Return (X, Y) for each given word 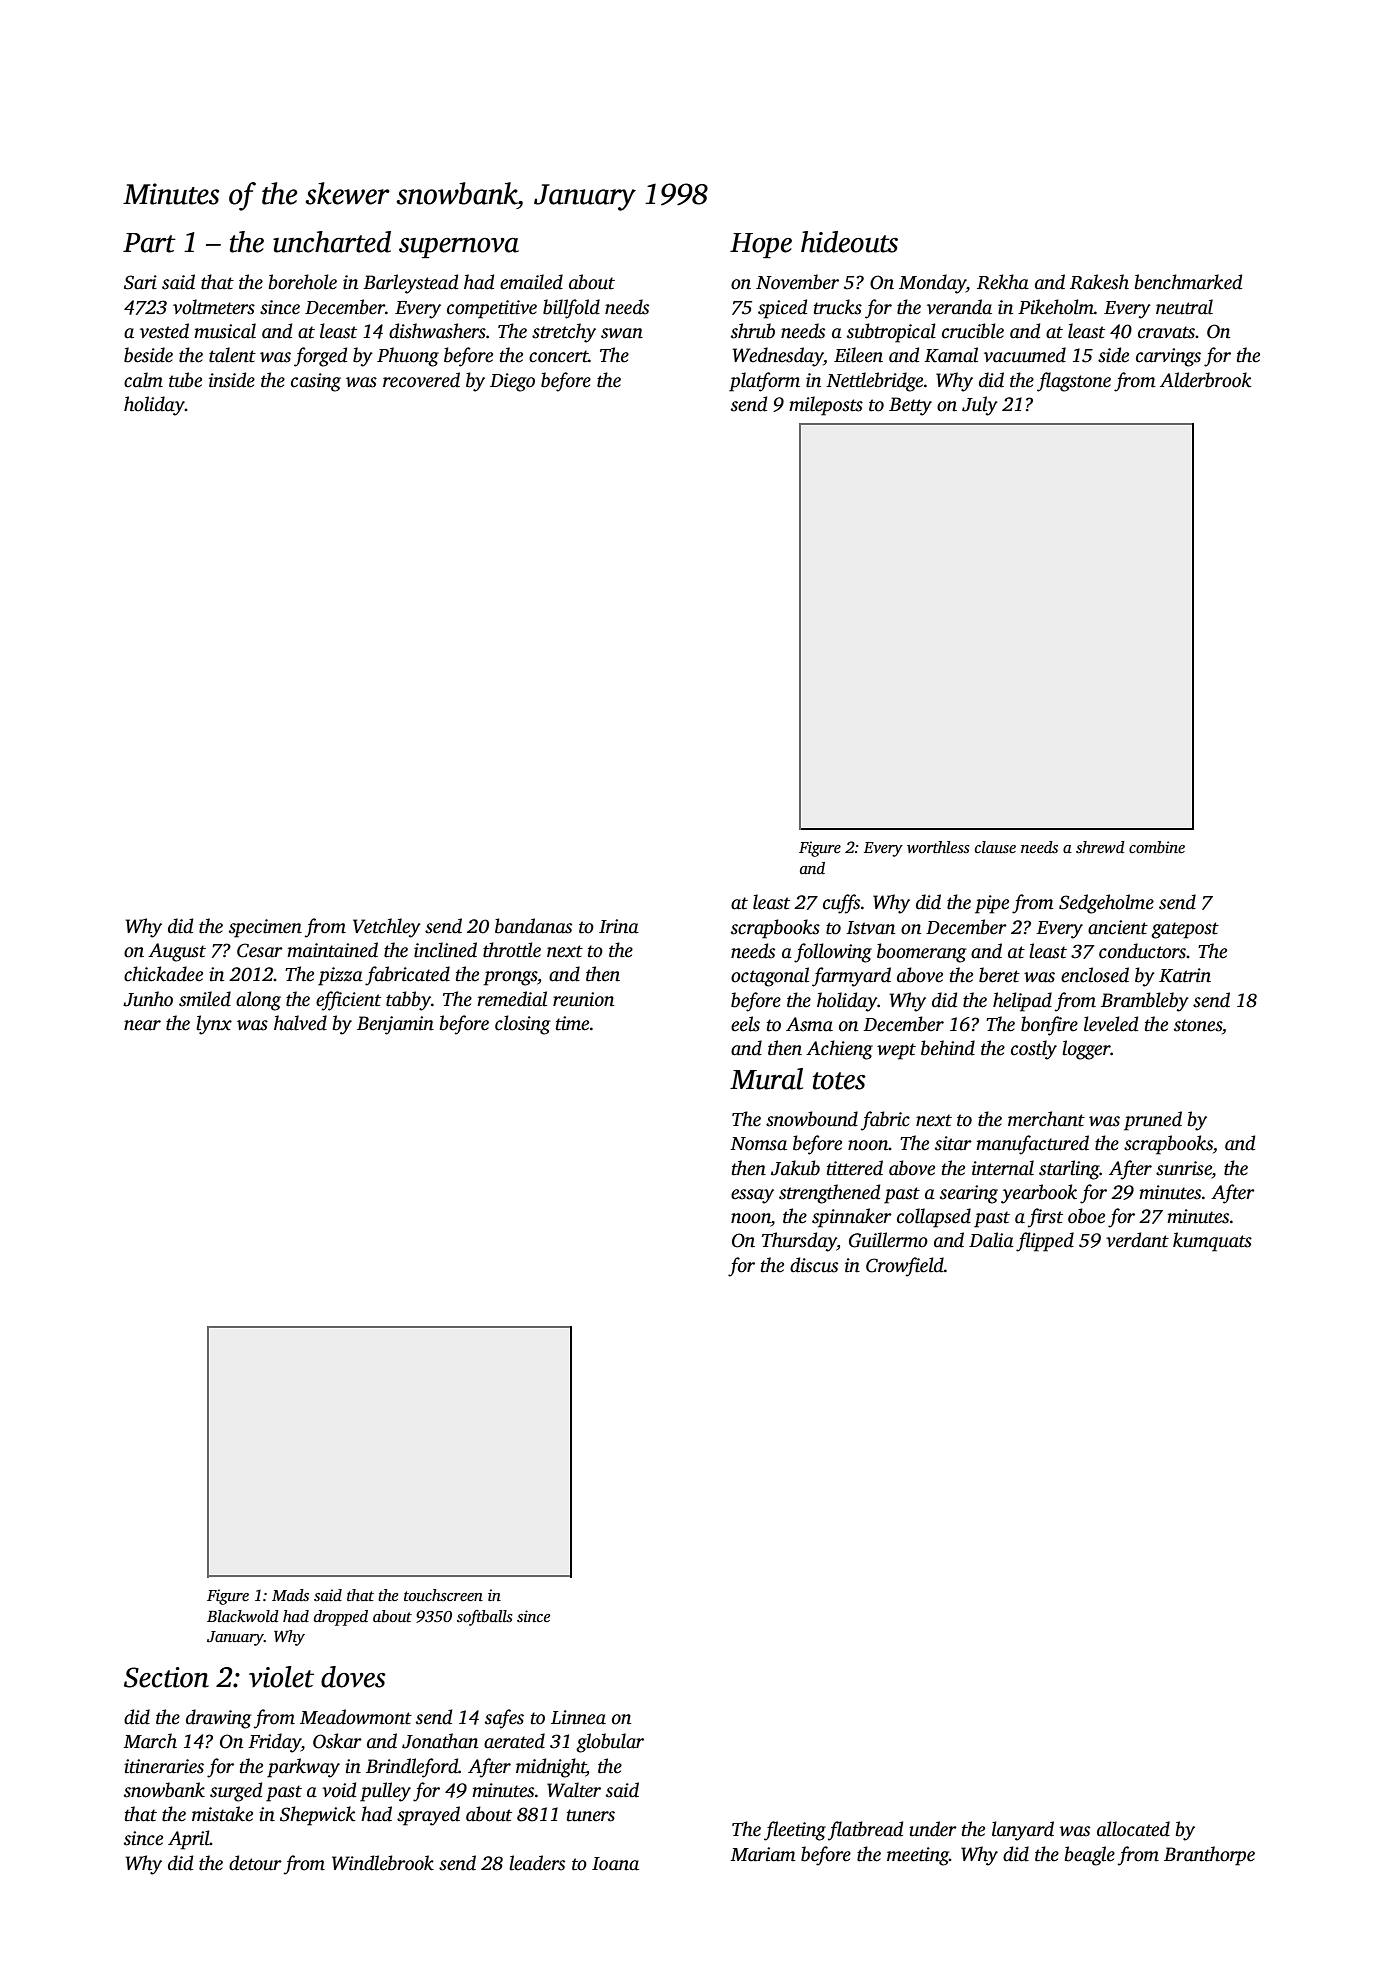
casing (316, 382)
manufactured (1032, 1145)
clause (995, 847)
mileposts (826, 406)
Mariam (763, 1854)
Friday (274, 1743)
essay (752, 1196)
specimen (265, 928)
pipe (992, 904)
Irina (619, 926)
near (142, 1025)
